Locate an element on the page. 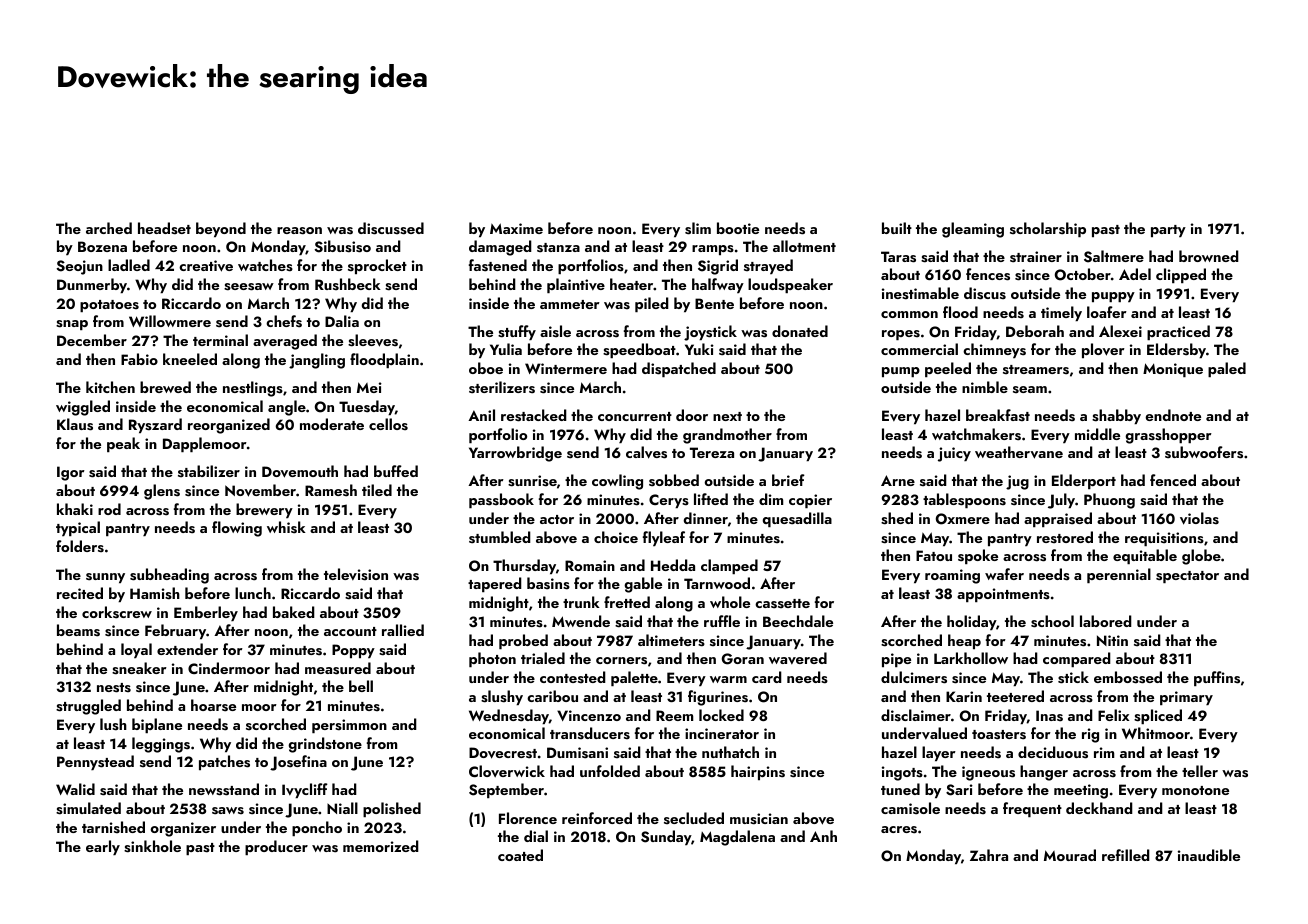  arched is located at coordinates (109, 228).
